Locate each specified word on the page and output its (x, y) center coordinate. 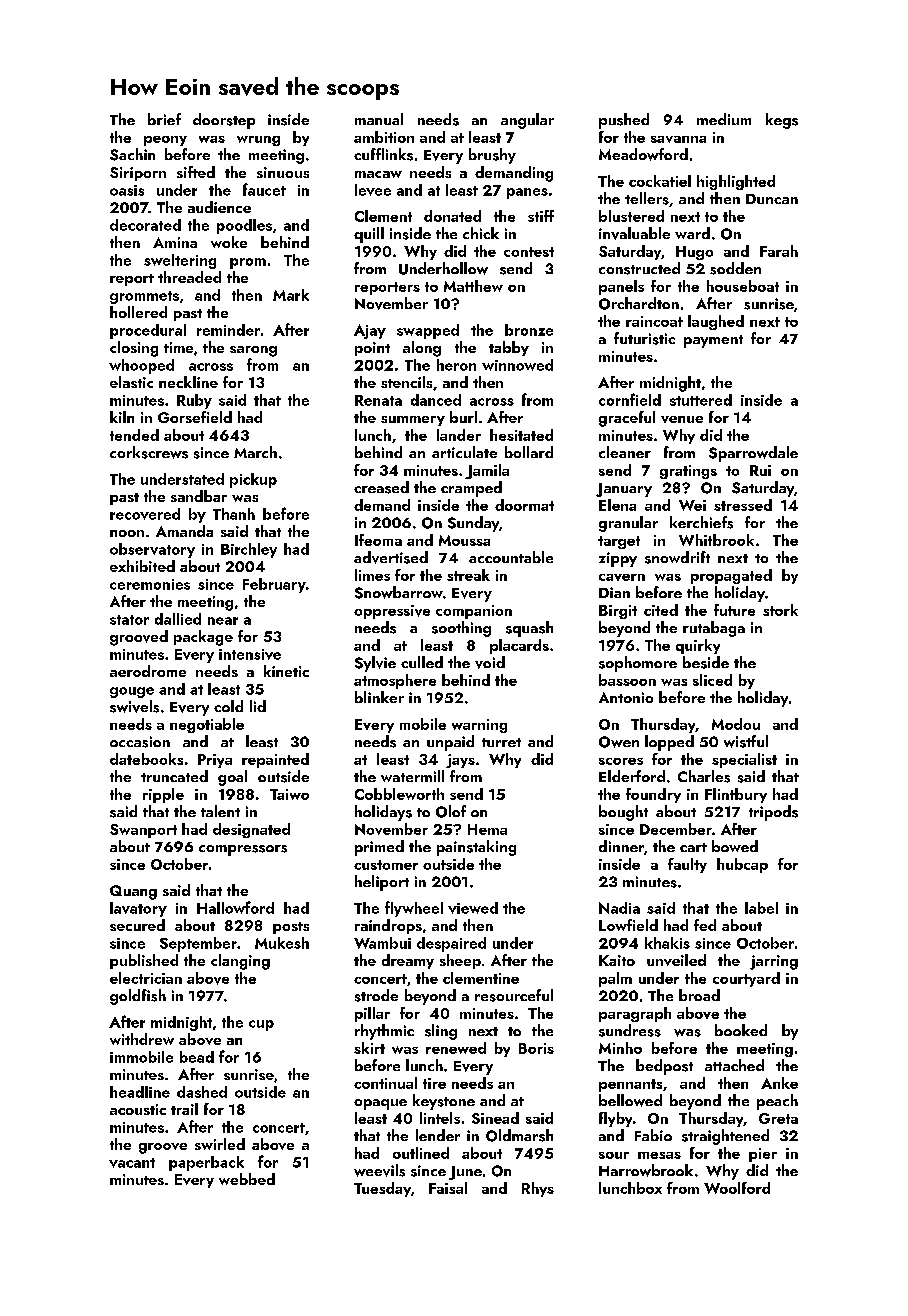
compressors (243, 850)
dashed (202, 1092)
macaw (378, 174)
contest (529, 252)
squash (529, 629)
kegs (782, 121)
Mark (291, 295)
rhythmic (384, 1032)
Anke (779, 1083)
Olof (451, 811)
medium (724, 119)
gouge (132, 692)
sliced (712, 680)
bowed (735, 846)
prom (248, 263)
